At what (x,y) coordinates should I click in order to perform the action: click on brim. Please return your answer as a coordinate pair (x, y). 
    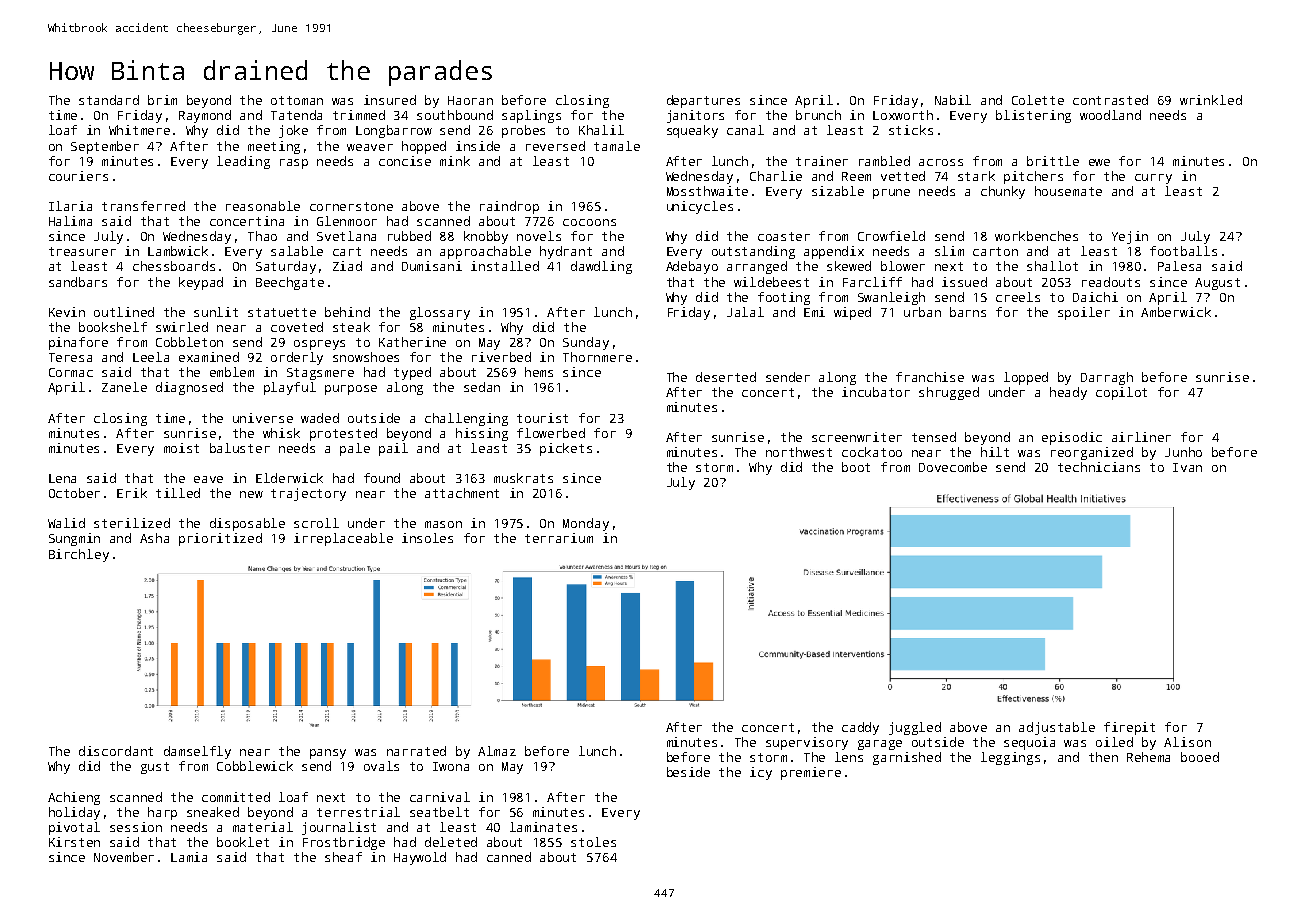
    Looking at the image, I should click on (162, 100).
